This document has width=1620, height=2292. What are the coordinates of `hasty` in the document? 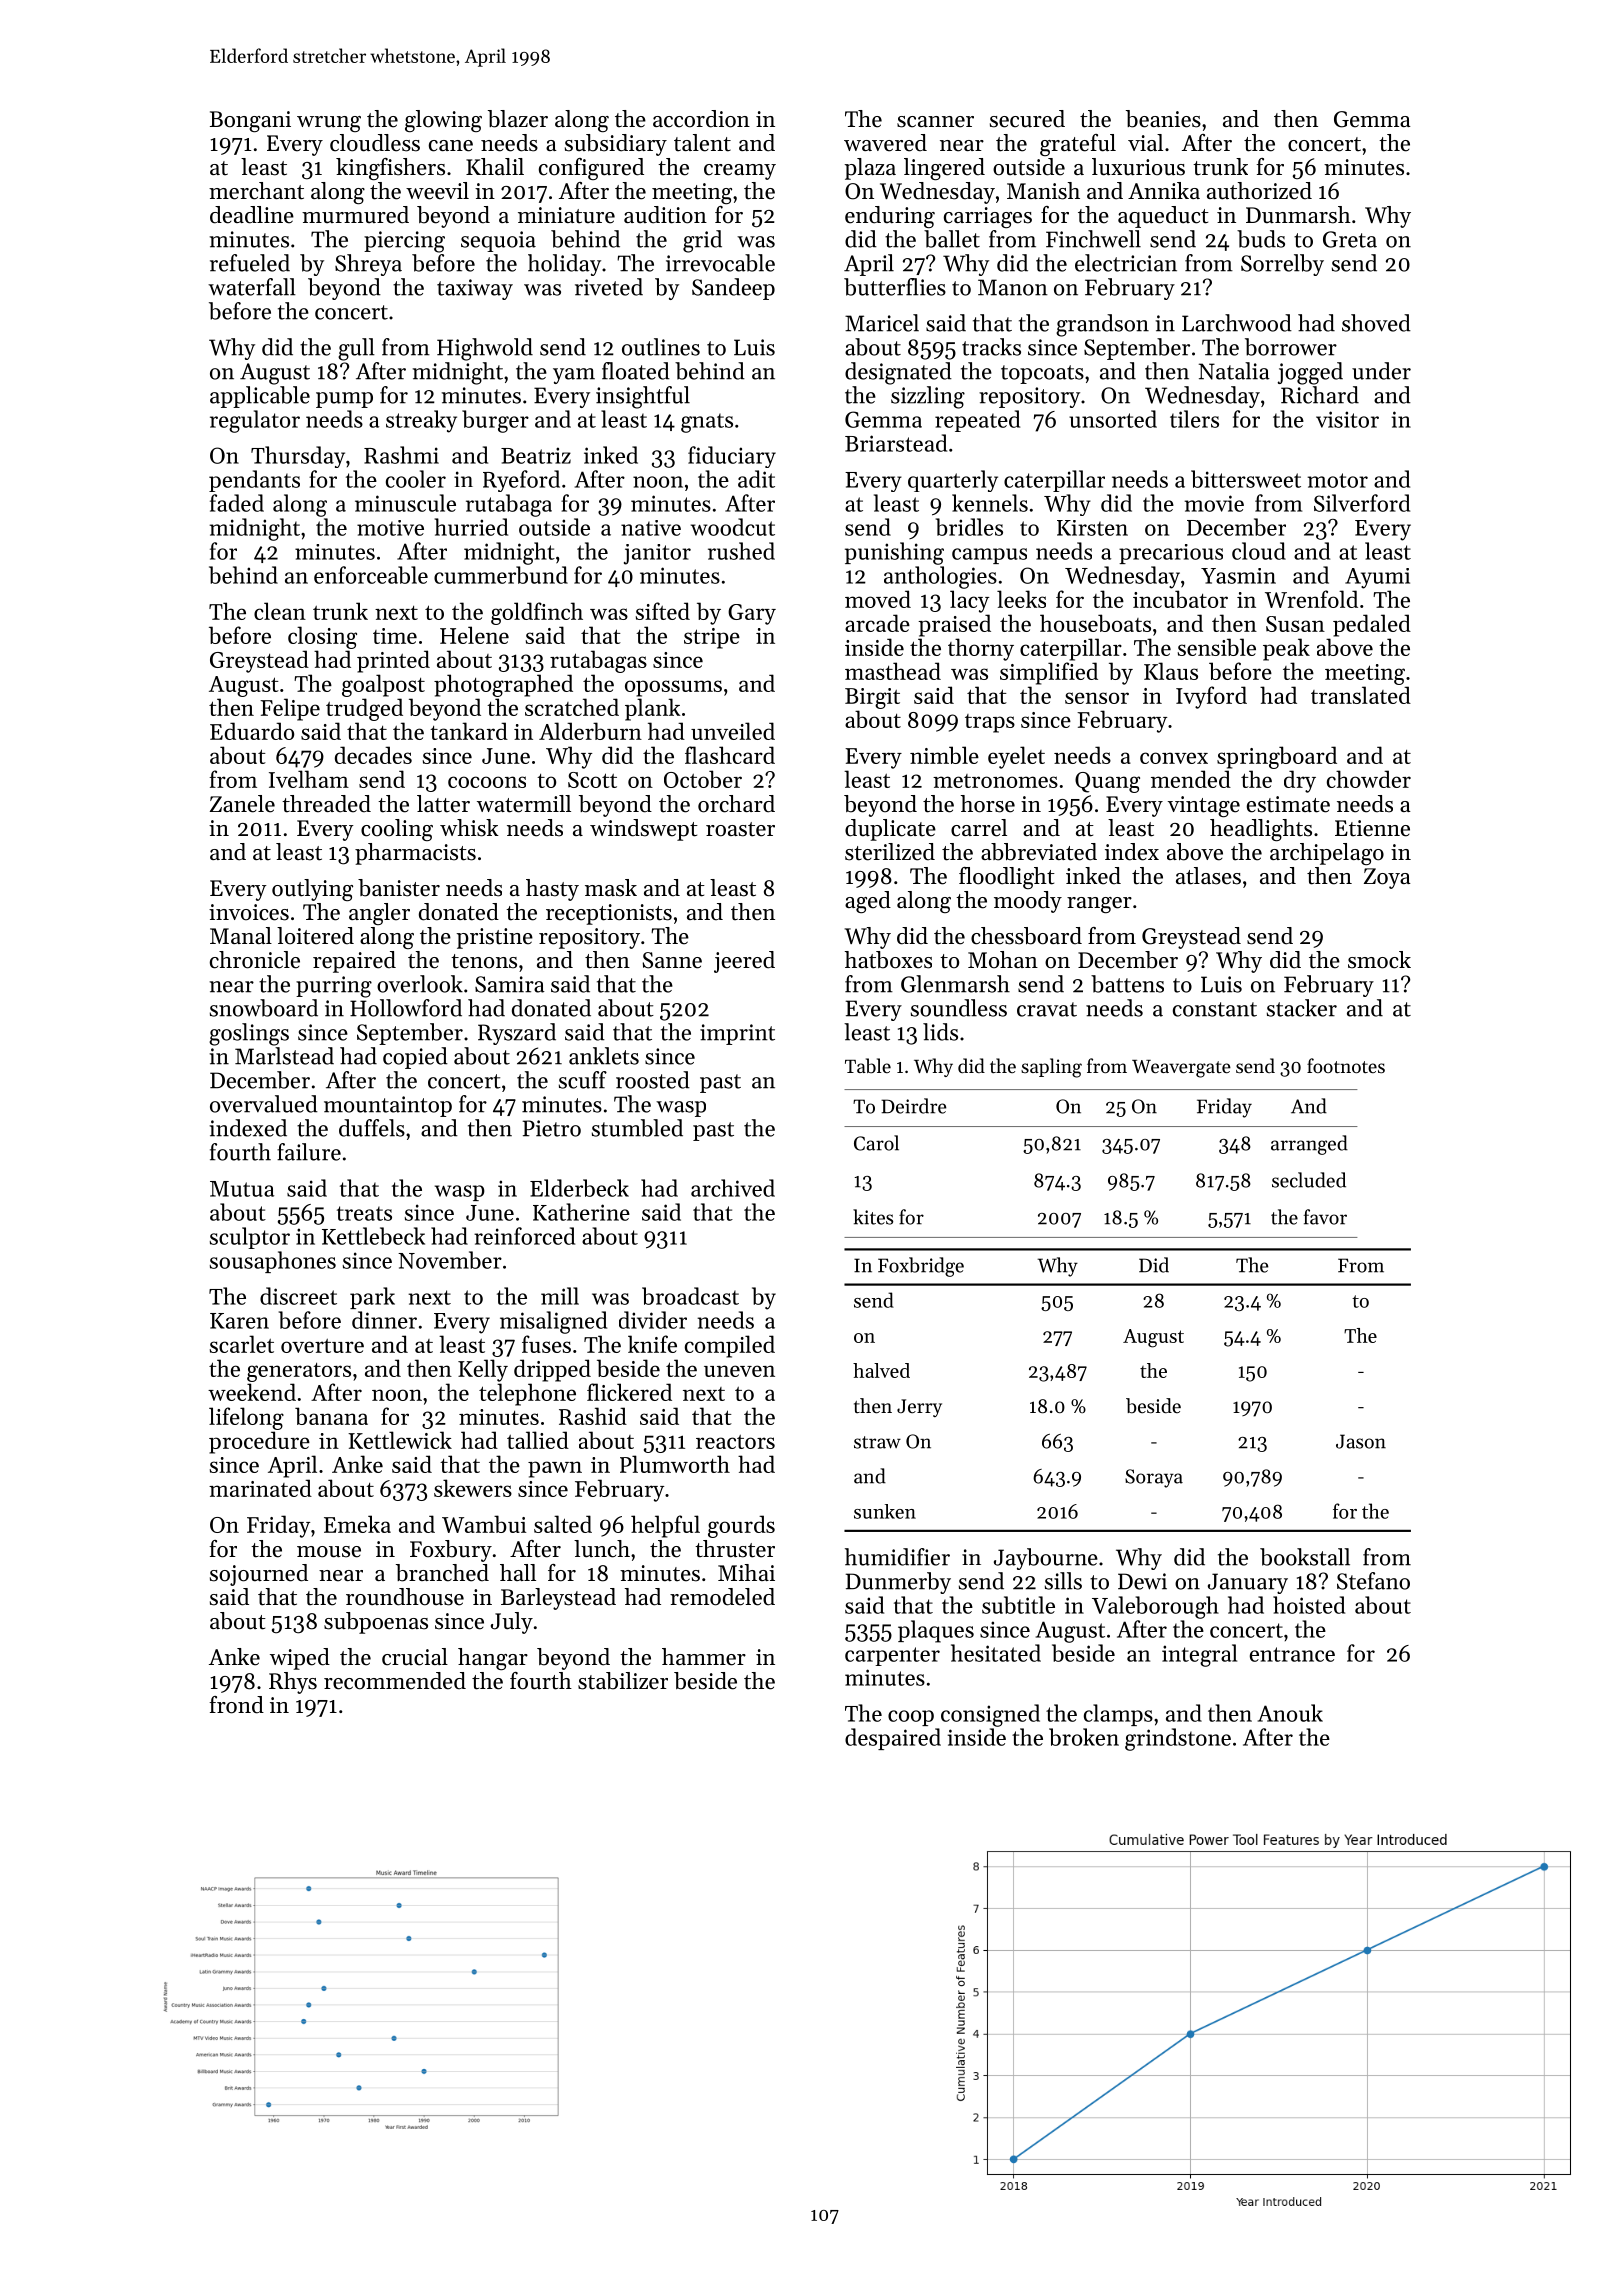 It's located at (552, 890).
